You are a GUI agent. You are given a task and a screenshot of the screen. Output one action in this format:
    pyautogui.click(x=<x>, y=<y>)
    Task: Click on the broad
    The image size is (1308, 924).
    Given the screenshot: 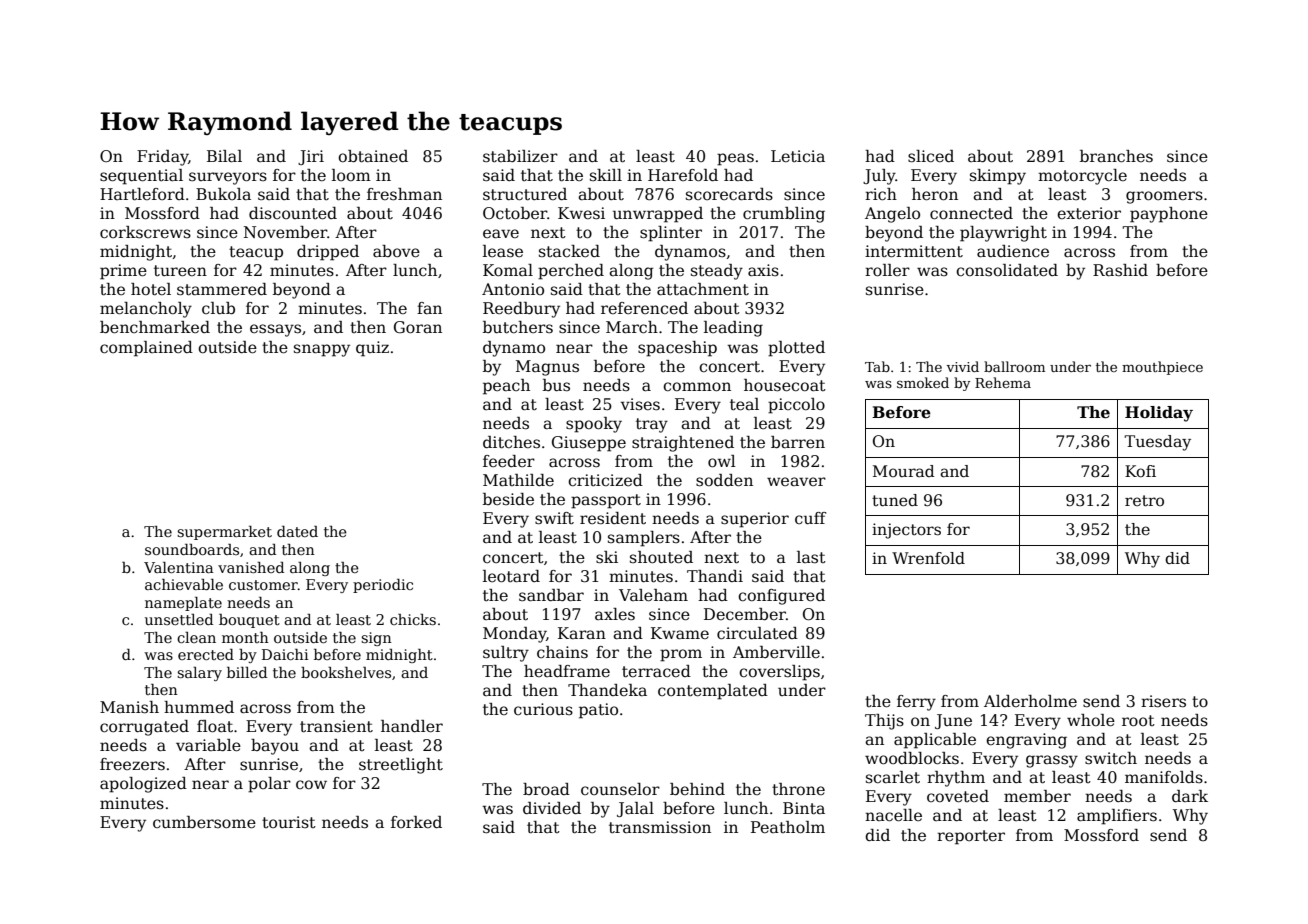 What is the action you would take?
    pyautogui.click(x=546, y=789)
